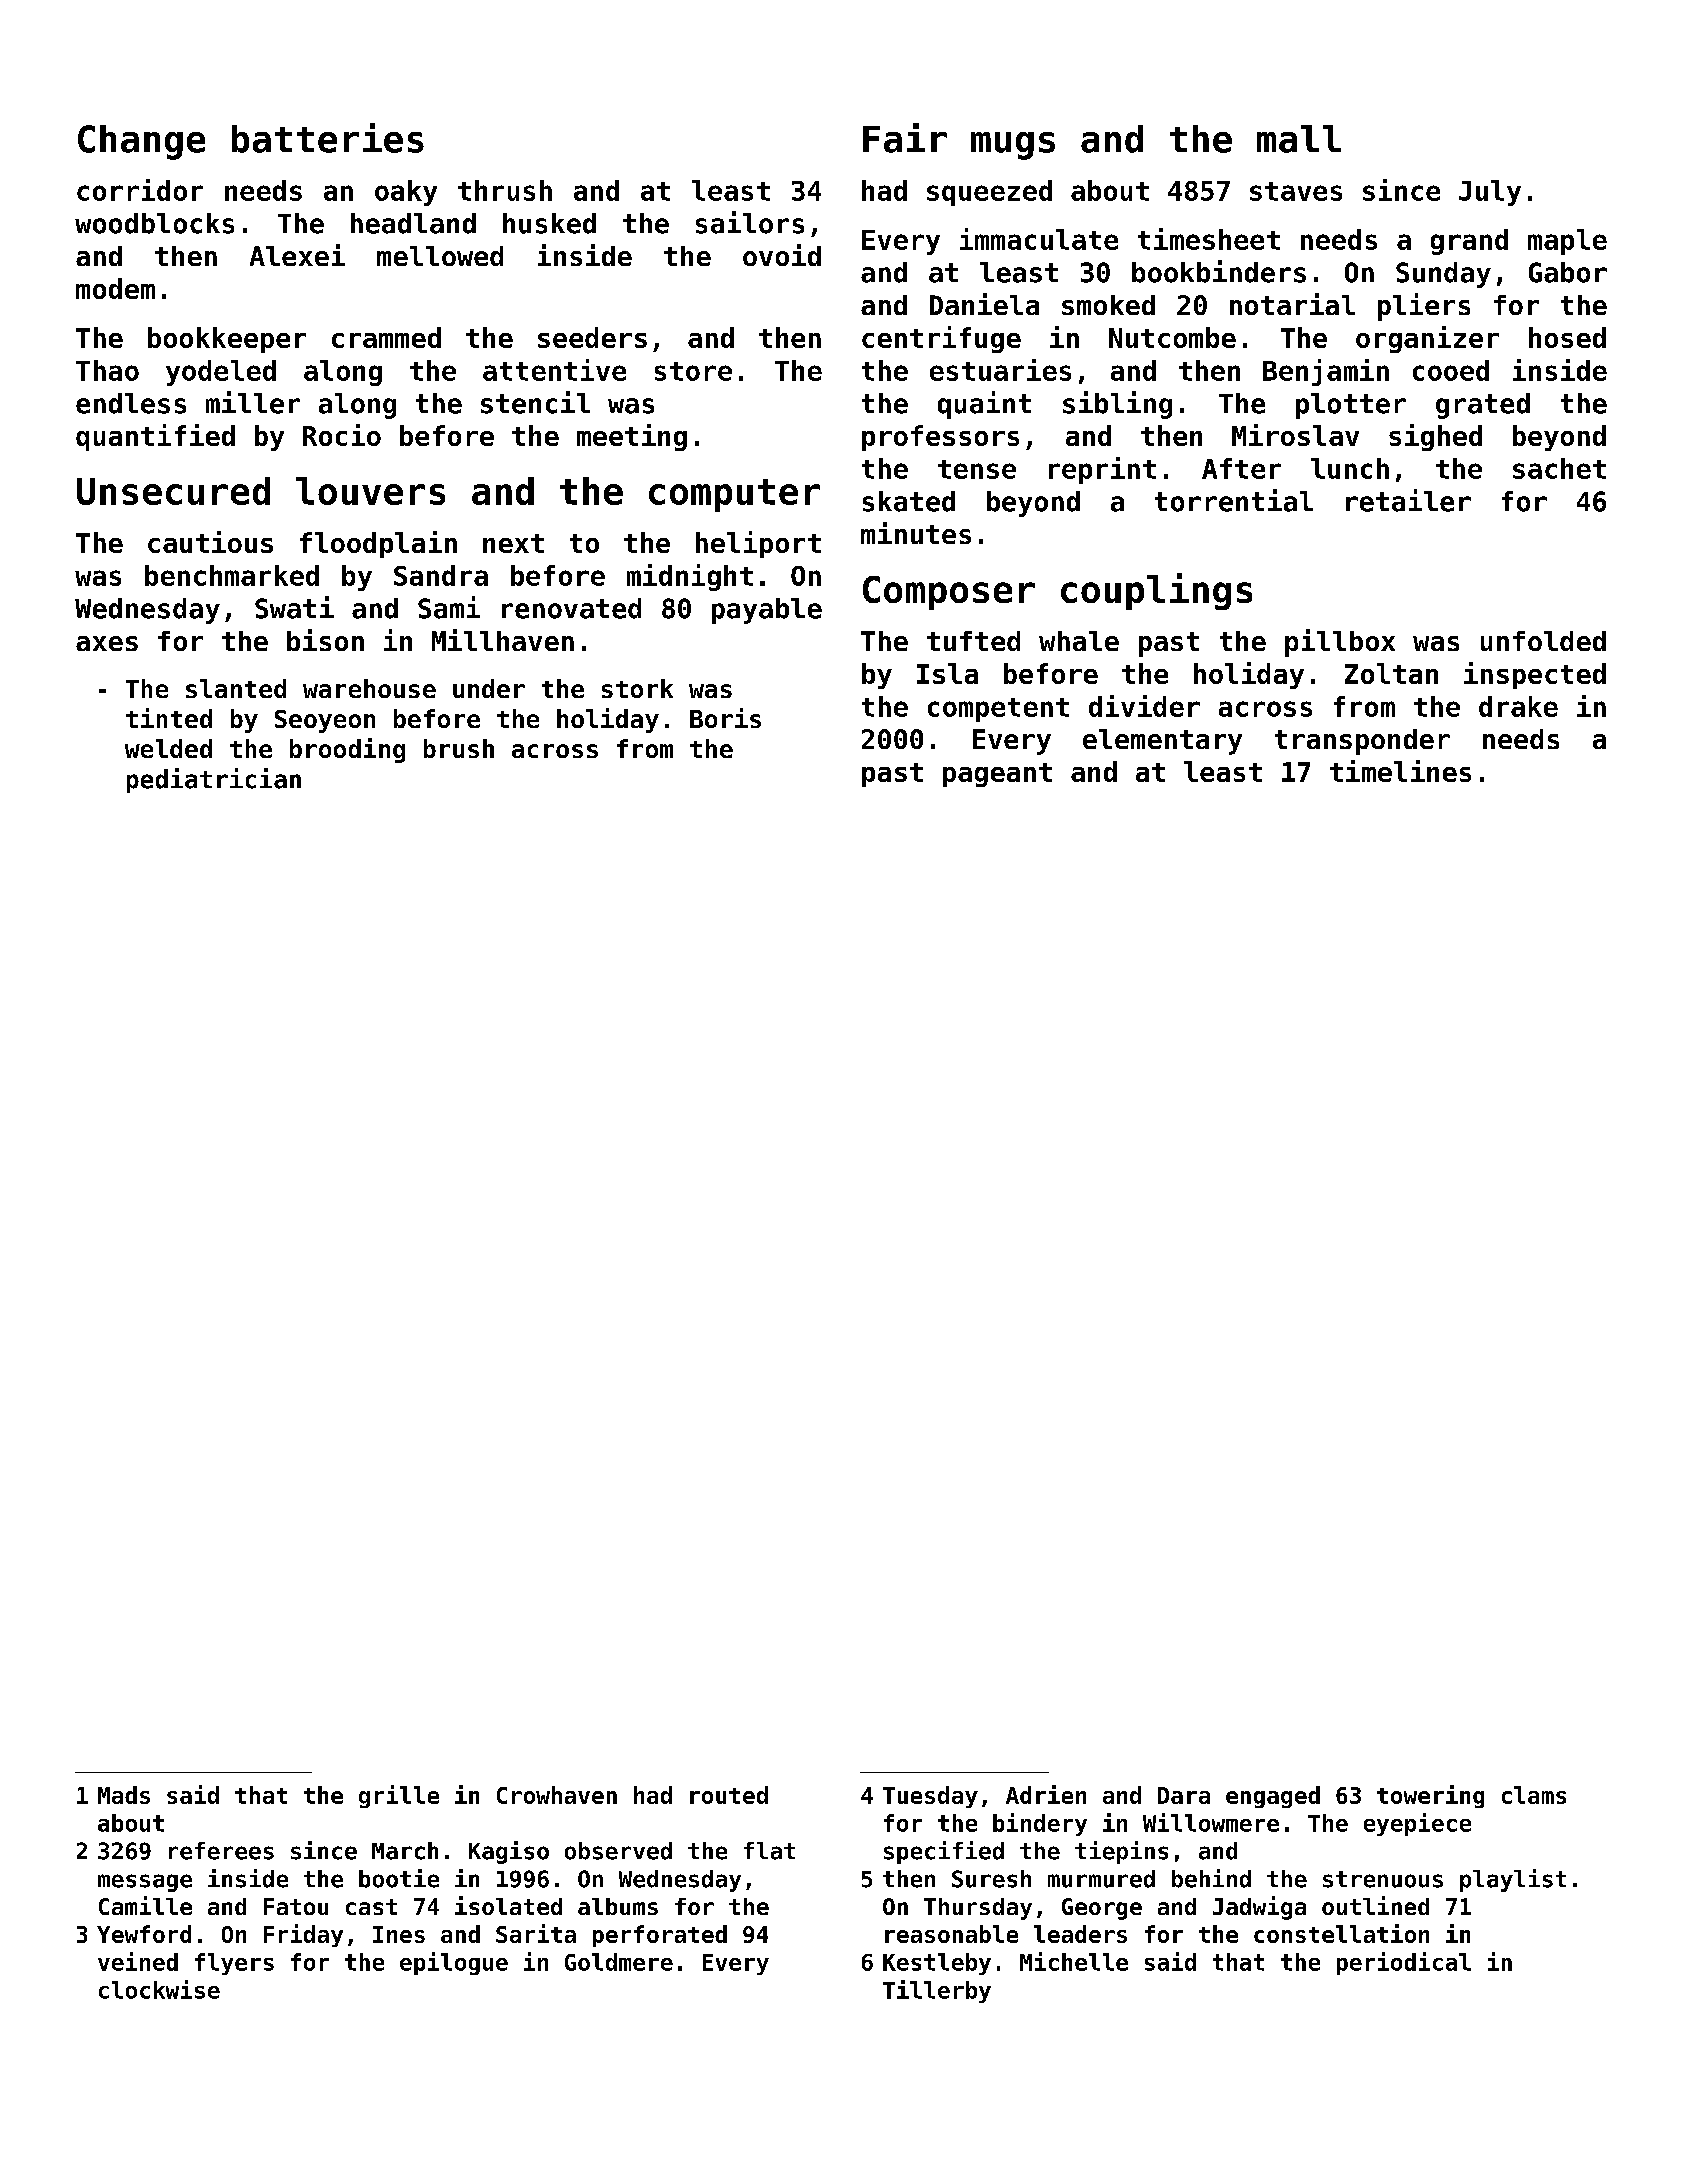 This screenshot has width=1683, height=2178. Describe the element at coordinates (378, 544) in the screenshot. I see `floodplain` at that location.
